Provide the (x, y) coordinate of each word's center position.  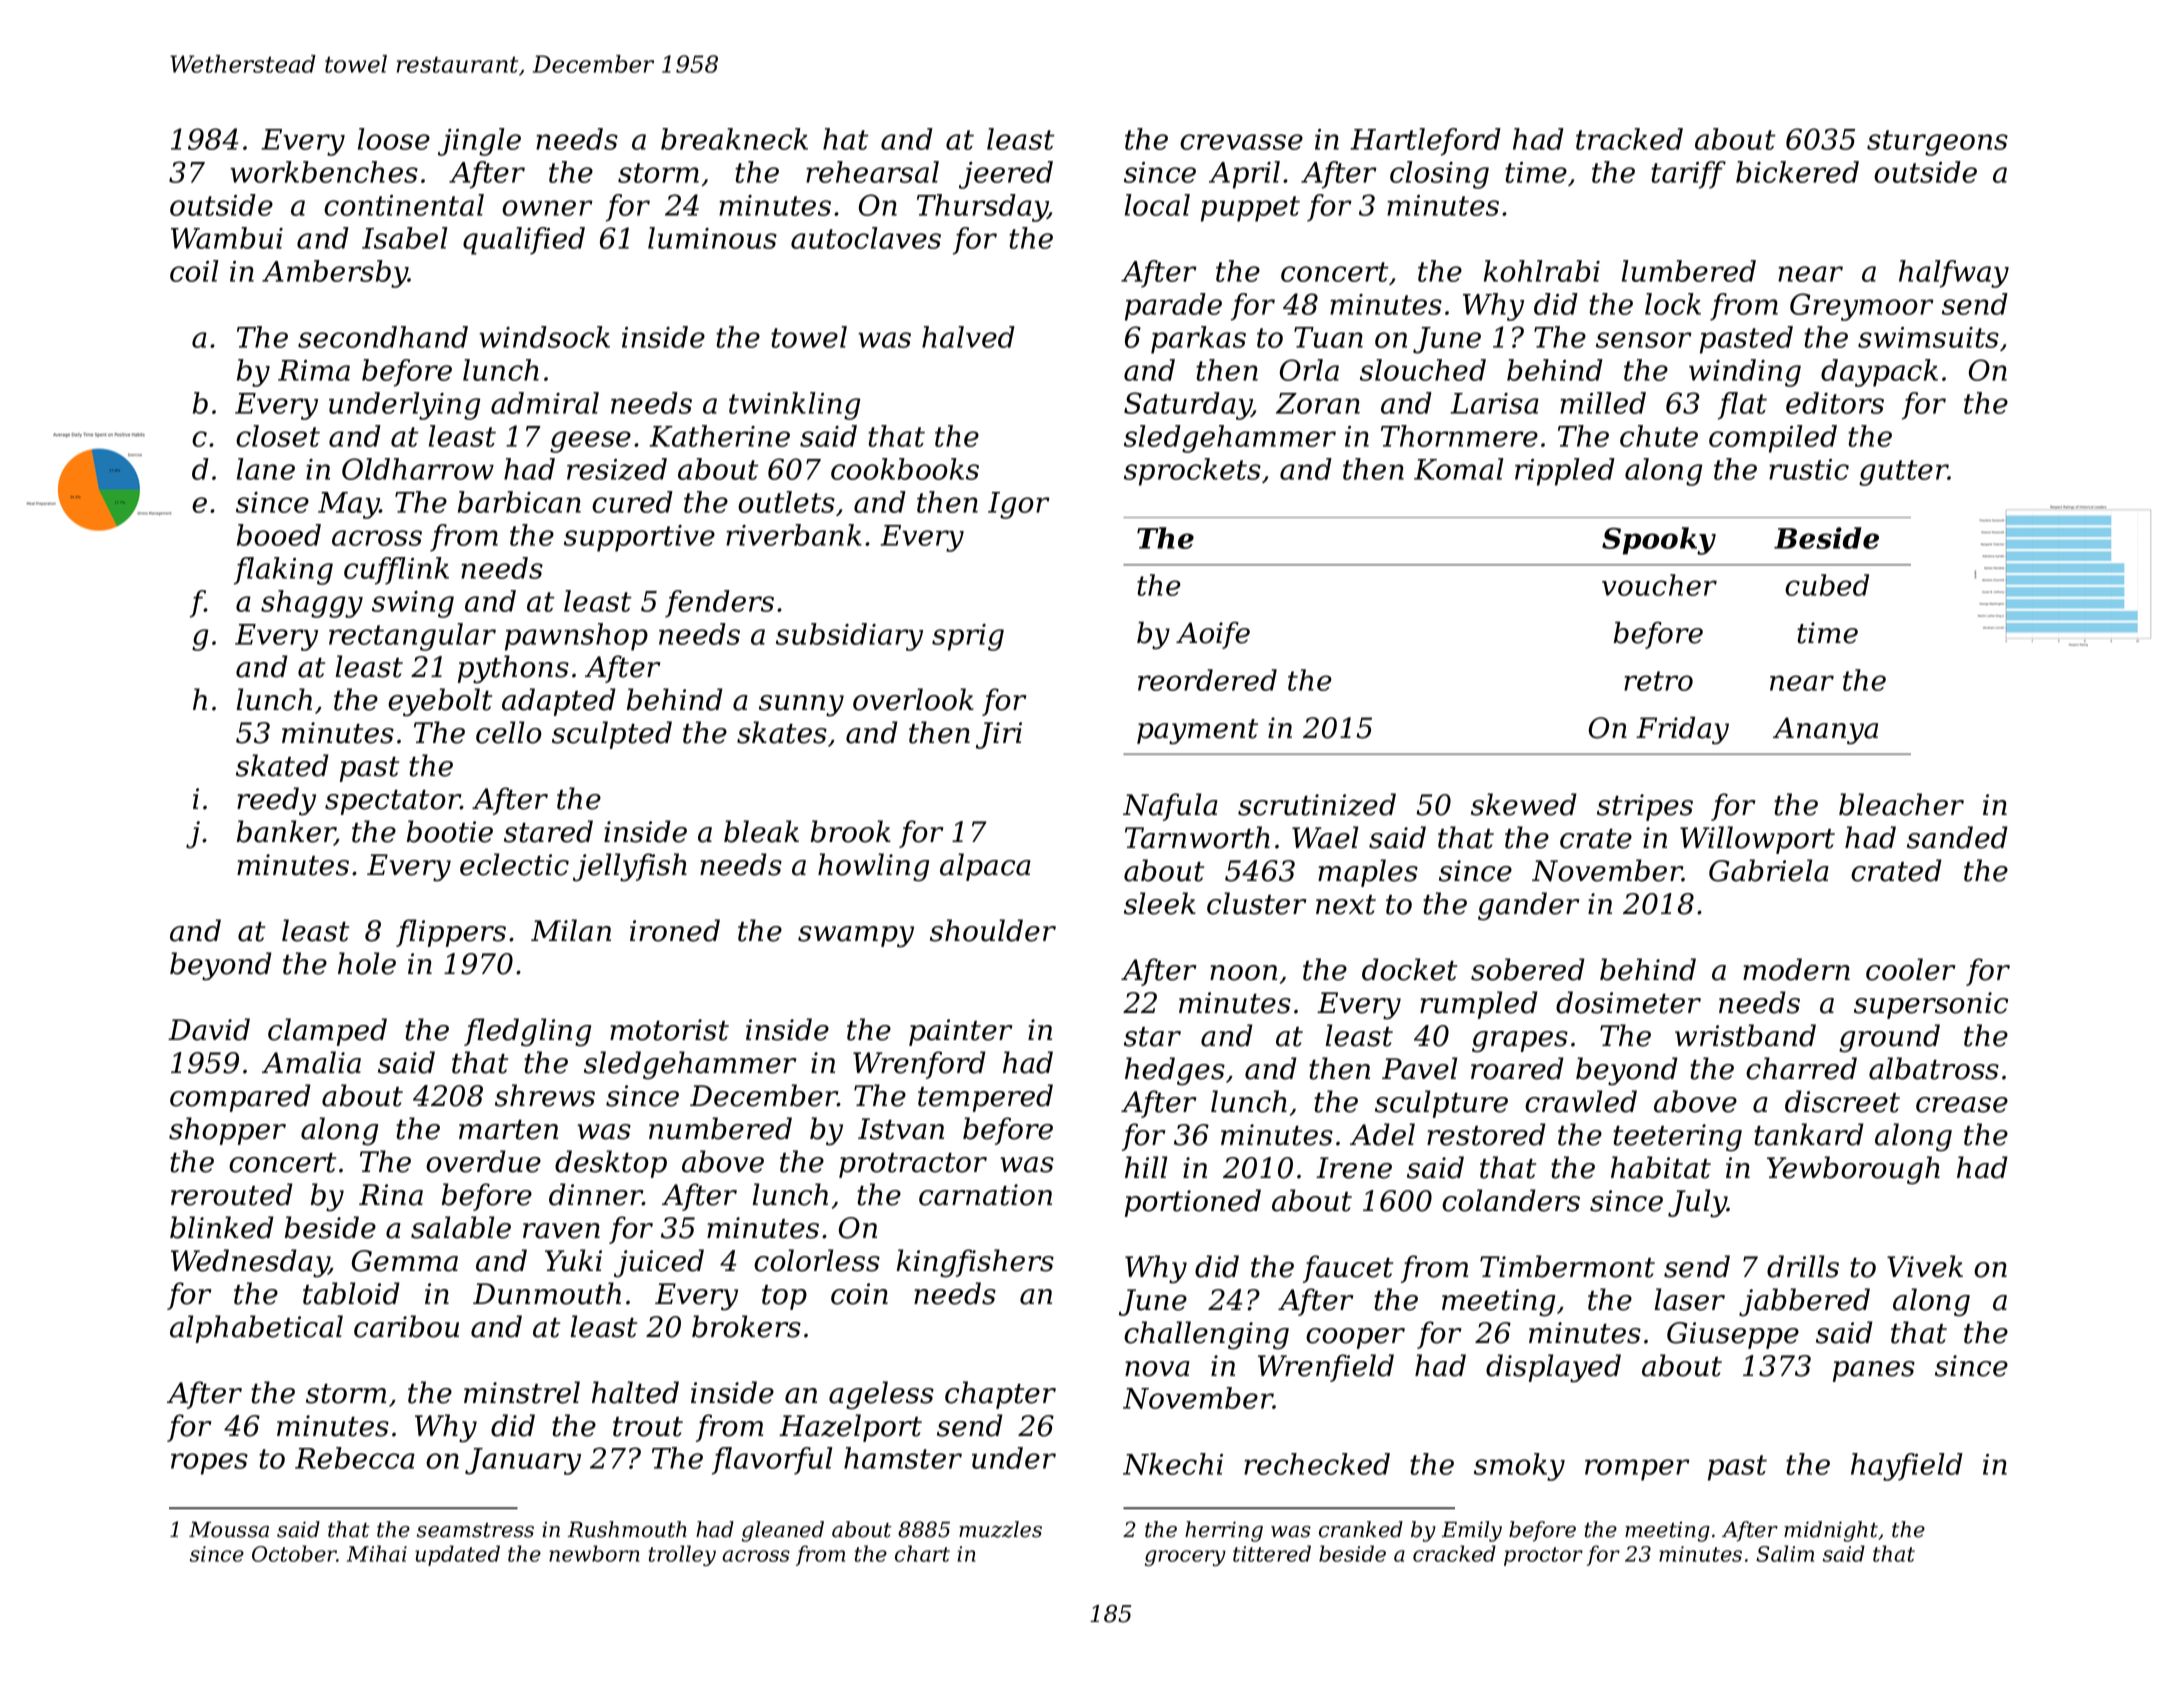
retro (1658, 681)
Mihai (377, 1553)
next (1346, 905)
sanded (1957, 837)
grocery (1185, 1558)
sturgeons (1937, 143)
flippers (451, 933)
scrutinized (1317, 804)
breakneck (734, 139)
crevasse (1241, 142)
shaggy (312, 604)
